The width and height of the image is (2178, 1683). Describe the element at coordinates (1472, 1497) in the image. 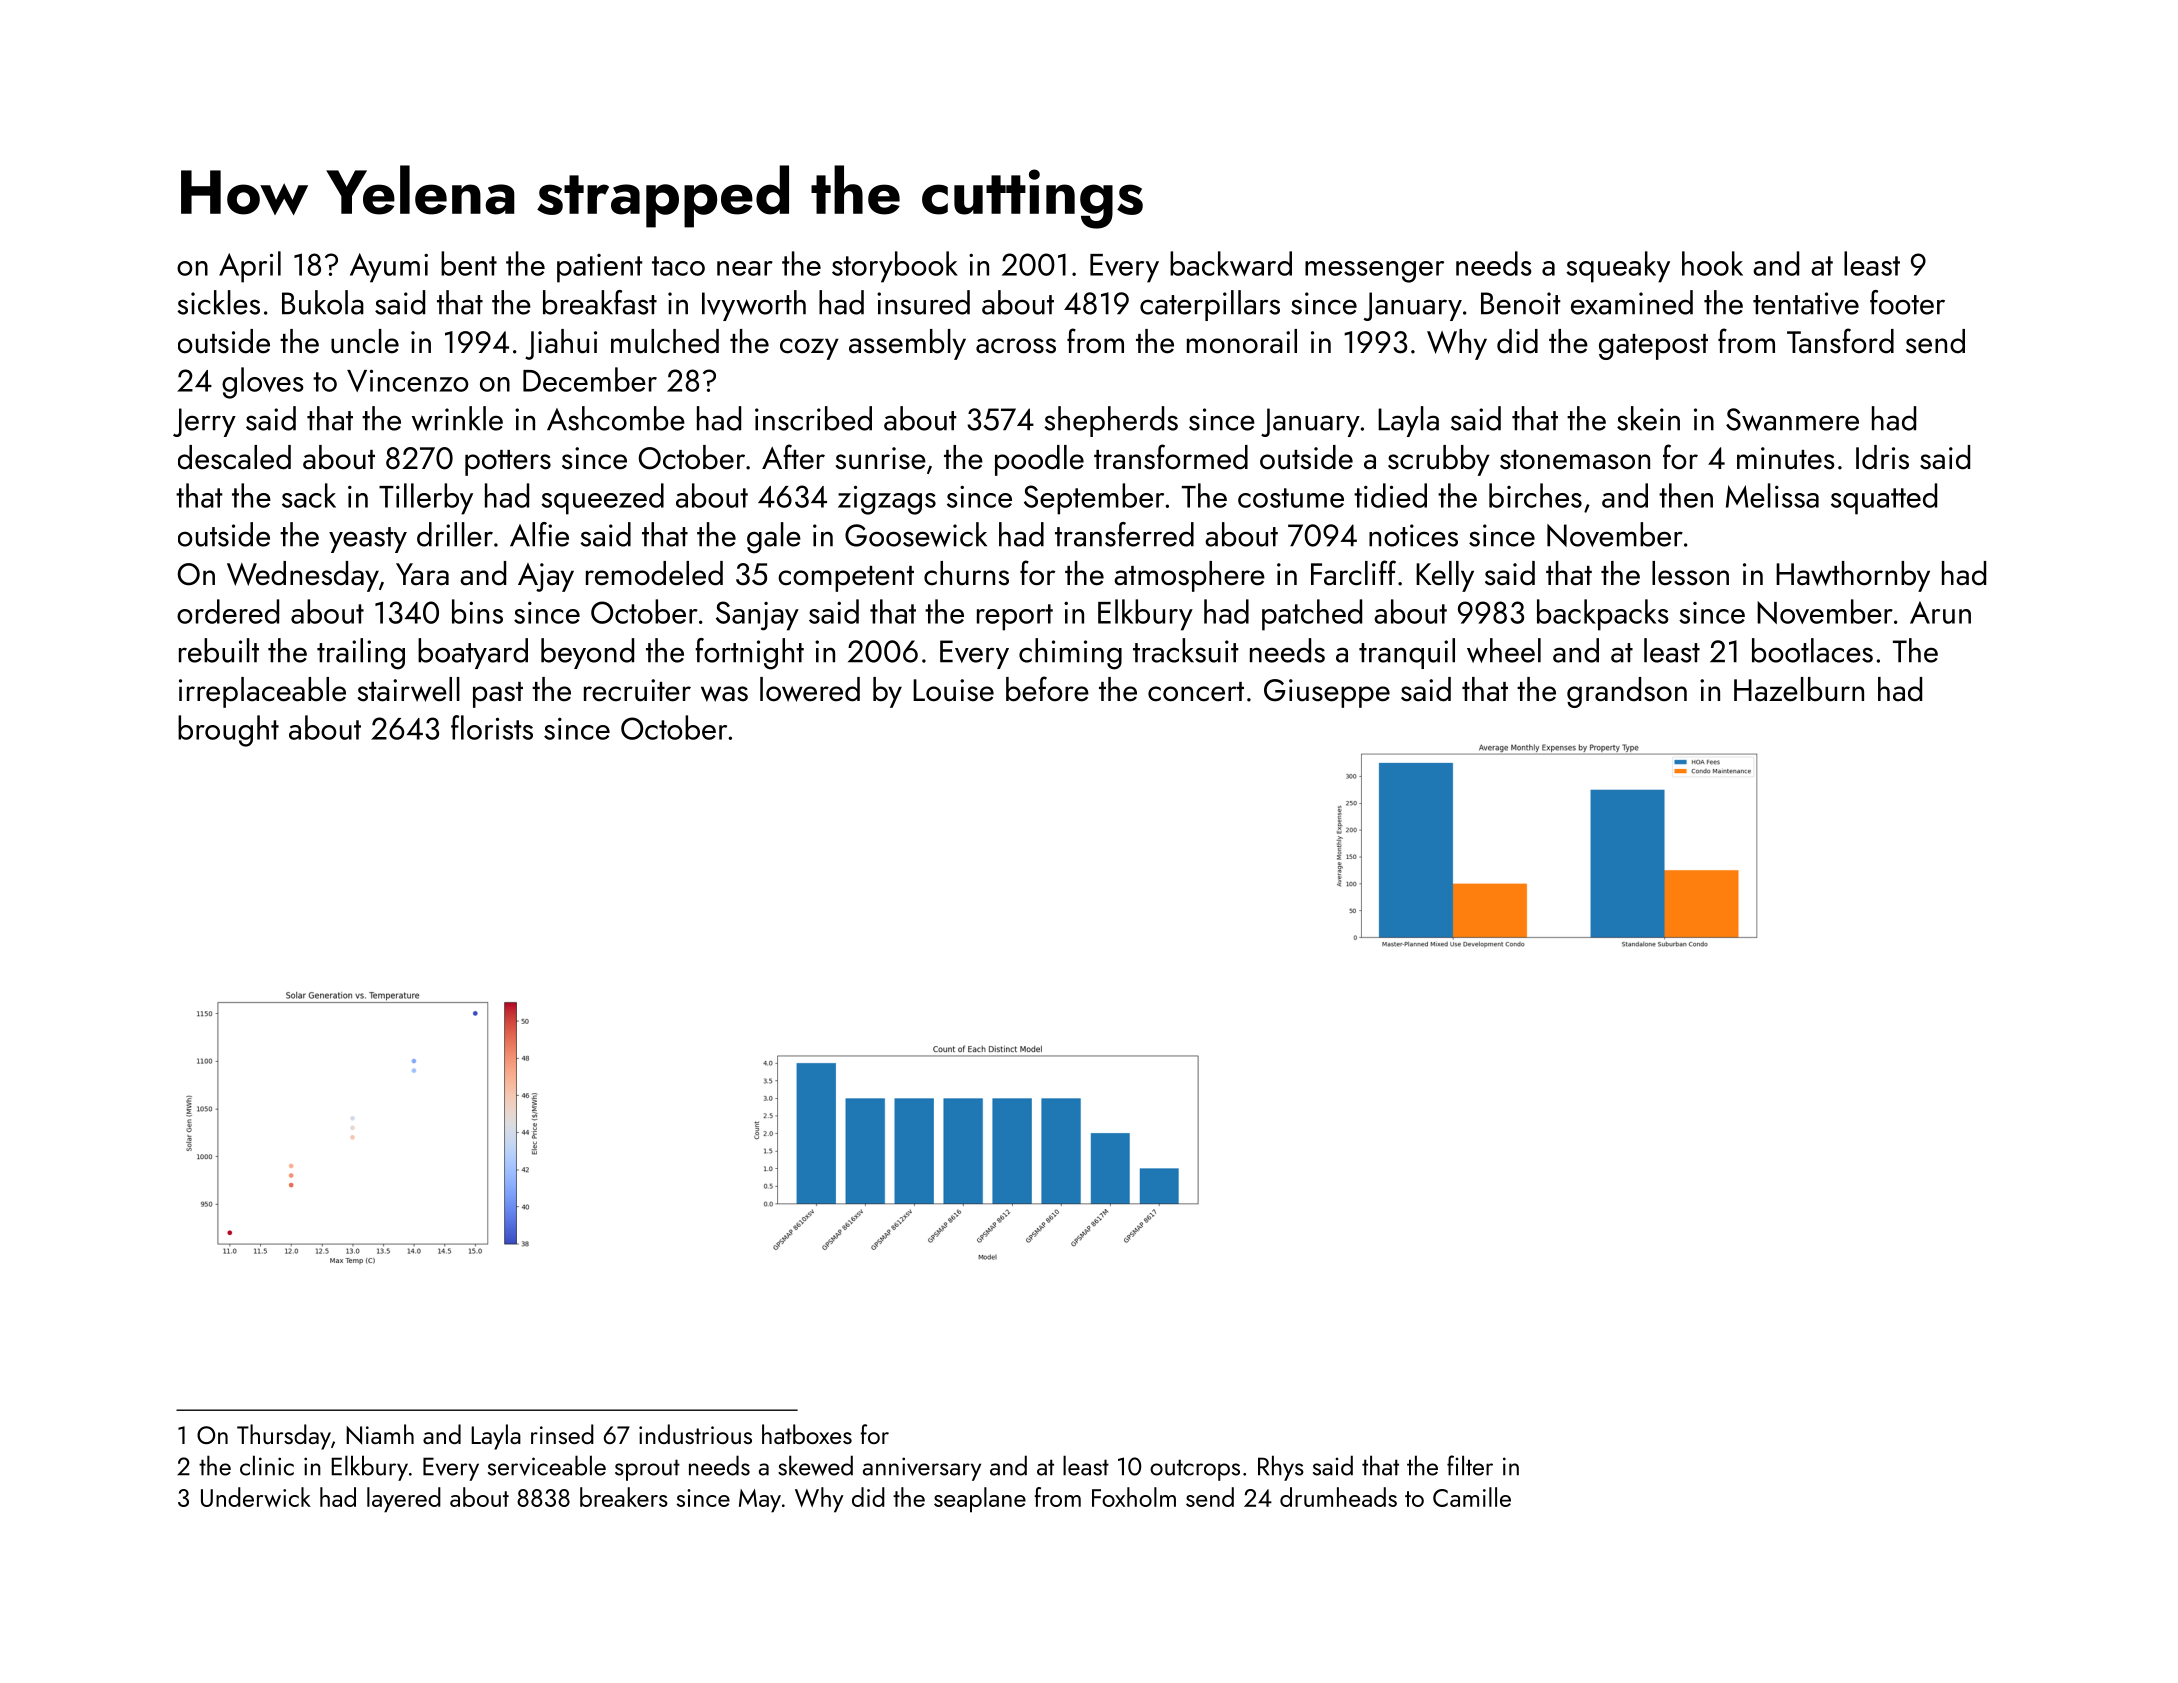

I see `Camille` at that location.
